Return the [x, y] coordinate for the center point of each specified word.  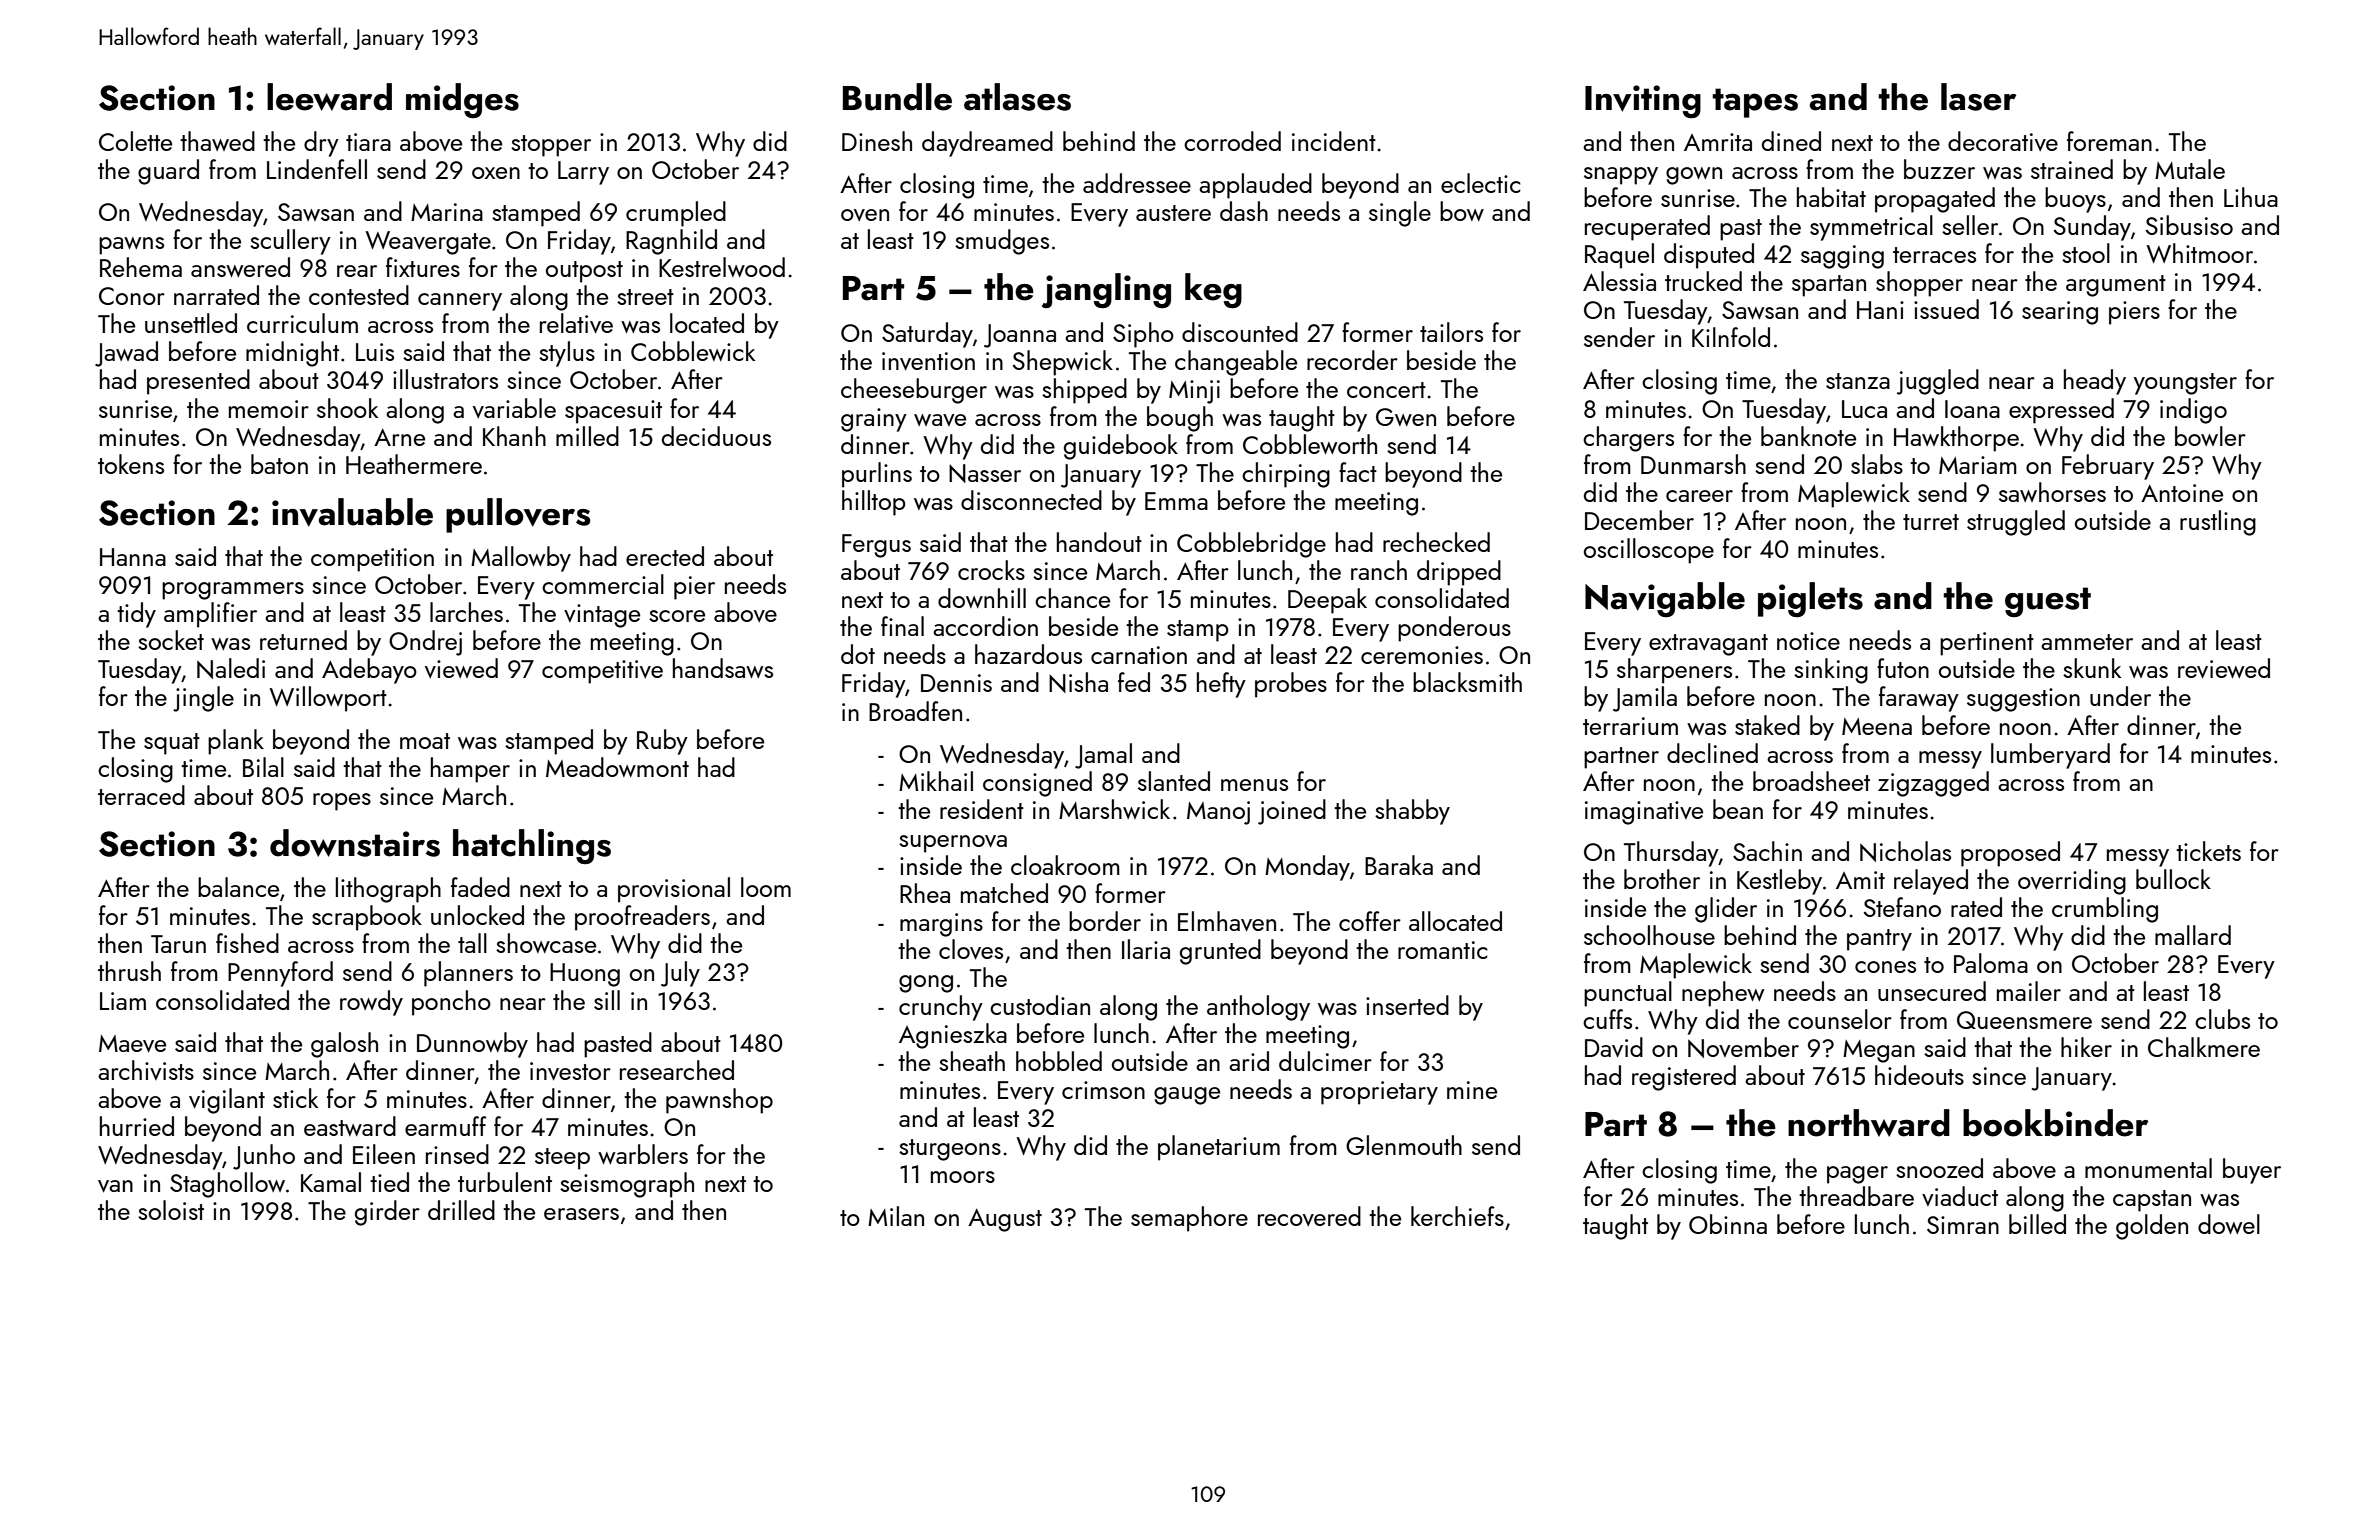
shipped [1084, 391]
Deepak [1327, 601]
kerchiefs [1457, 1216]
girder [387, 1213]
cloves [971, 949]
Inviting [1643, 101]
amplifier [210, 615]
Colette [135, 141]
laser [1978, 97]
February [2108, 467]
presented [198, 382]
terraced [141, 795]
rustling [2218, 523]
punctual [1628, 994]
